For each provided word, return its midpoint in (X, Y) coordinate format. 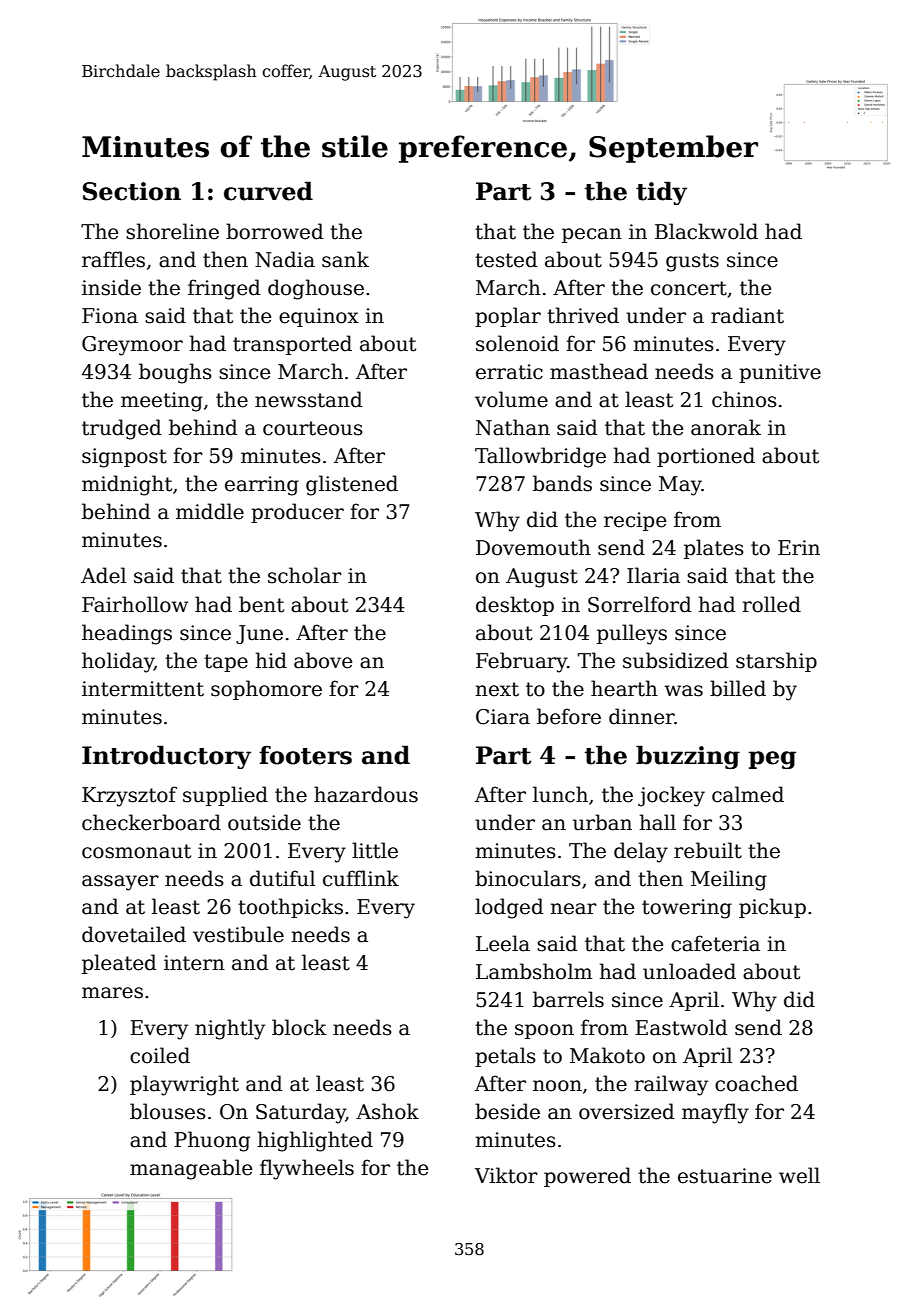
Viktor (506, 1175)
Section (132, 191)
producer (297, 513)
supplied (225, 796)
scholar (305, 575)
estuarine (725, 1176)
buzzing (688, 757)
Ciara (503, 717)
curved (268, 191)
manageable (191, 1169)
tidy (661, 193)
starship (776, 662)
